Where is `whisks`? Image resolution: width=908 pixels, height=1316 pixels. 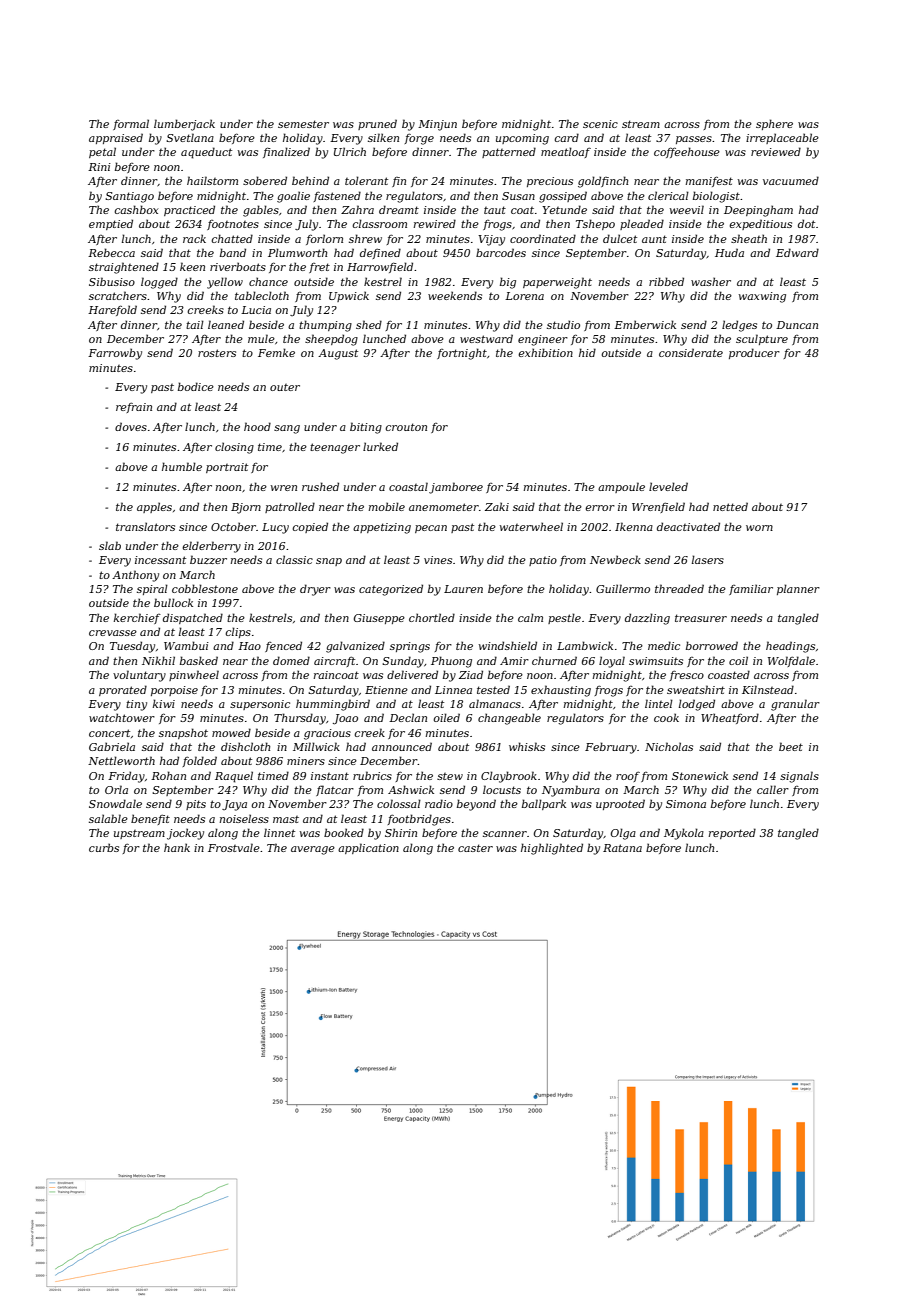
whisks is located at coordinates (527, 746).
